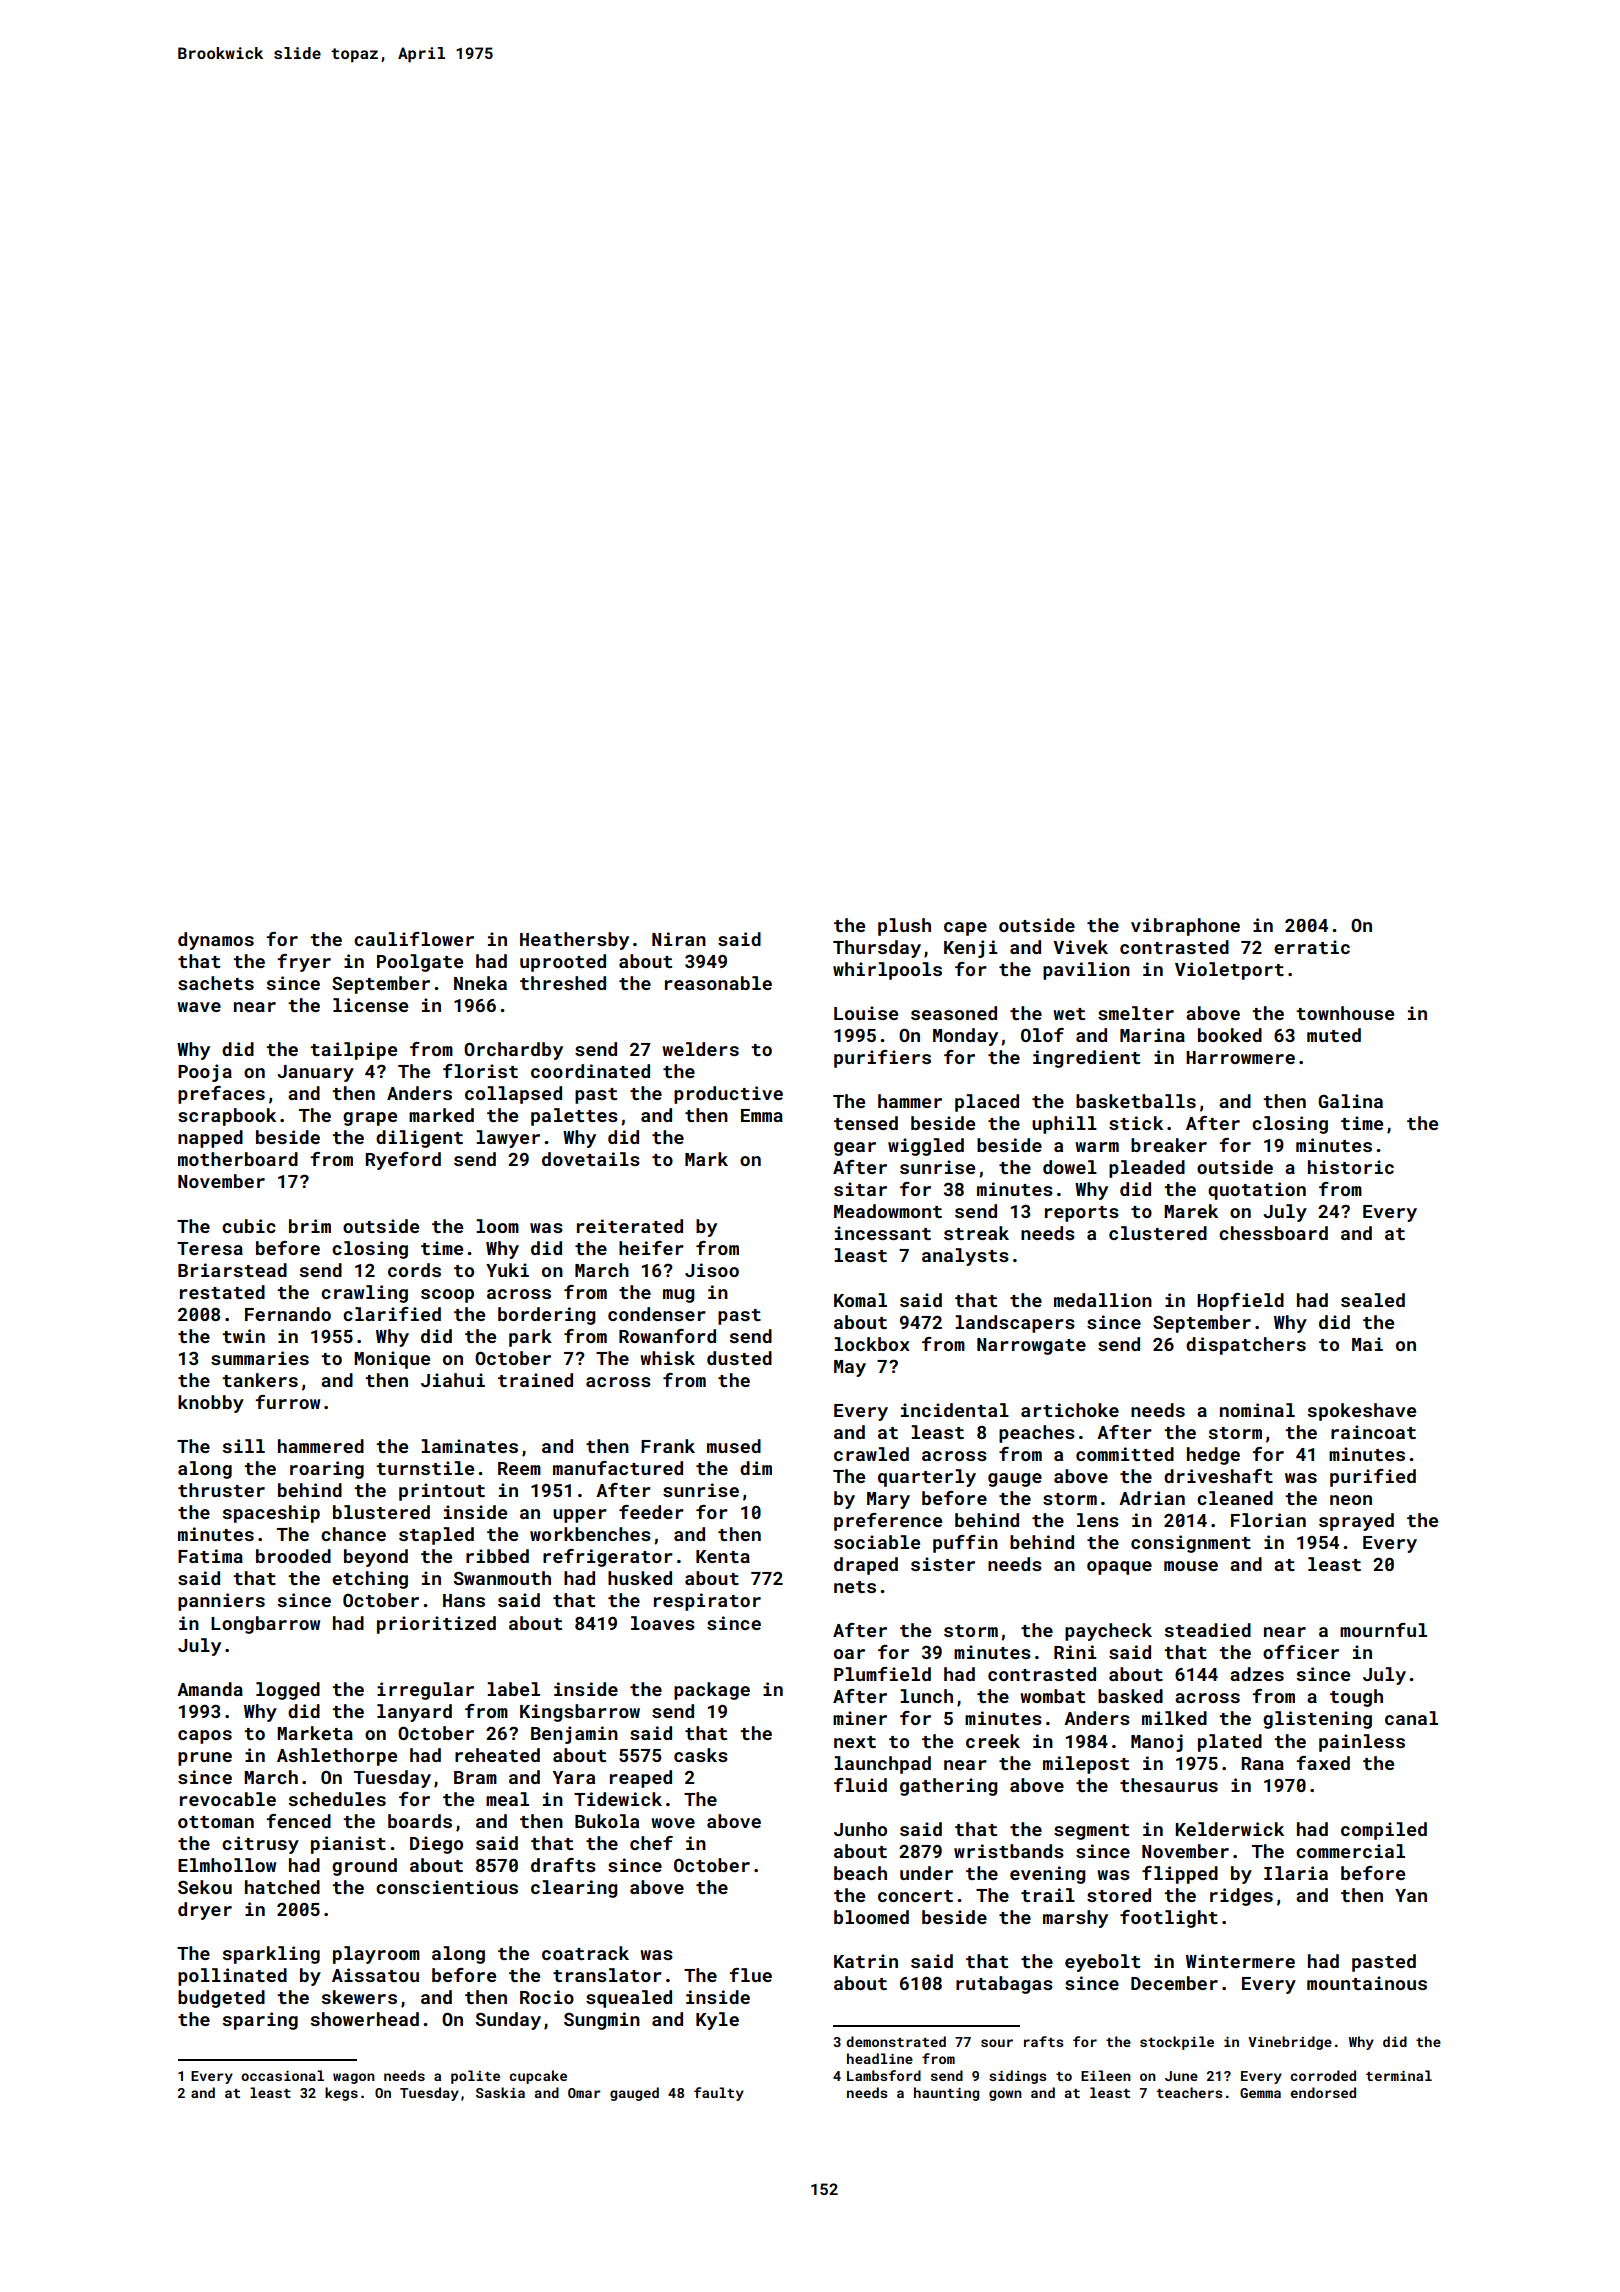 The image size is (1620, 2292). Describe the element at coordinates (287, 1402) in the screenshot. I see `furrow` at that location.
